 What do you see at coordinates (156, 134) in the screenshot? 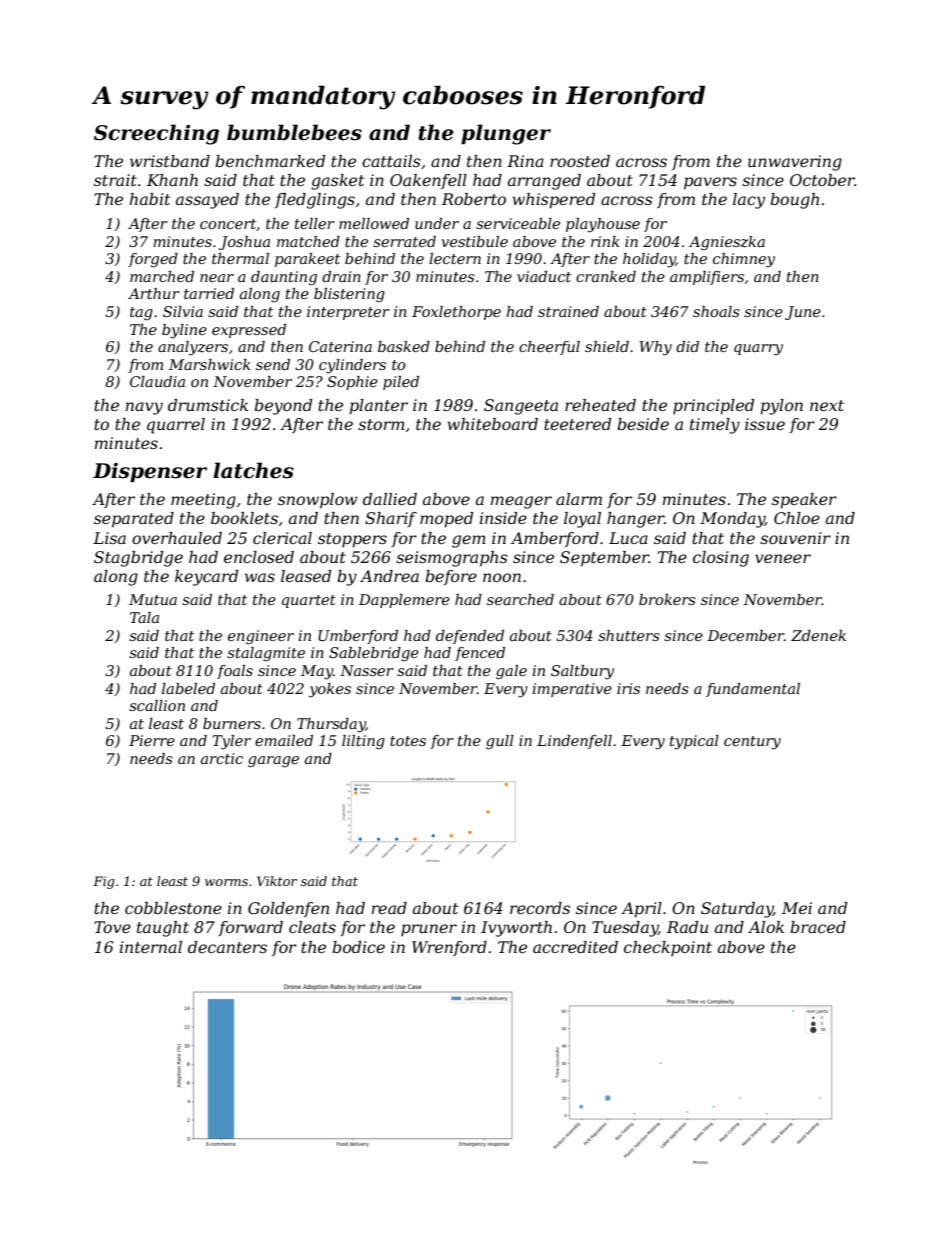
I see `Screeching` at bounding box center [156, 134].
